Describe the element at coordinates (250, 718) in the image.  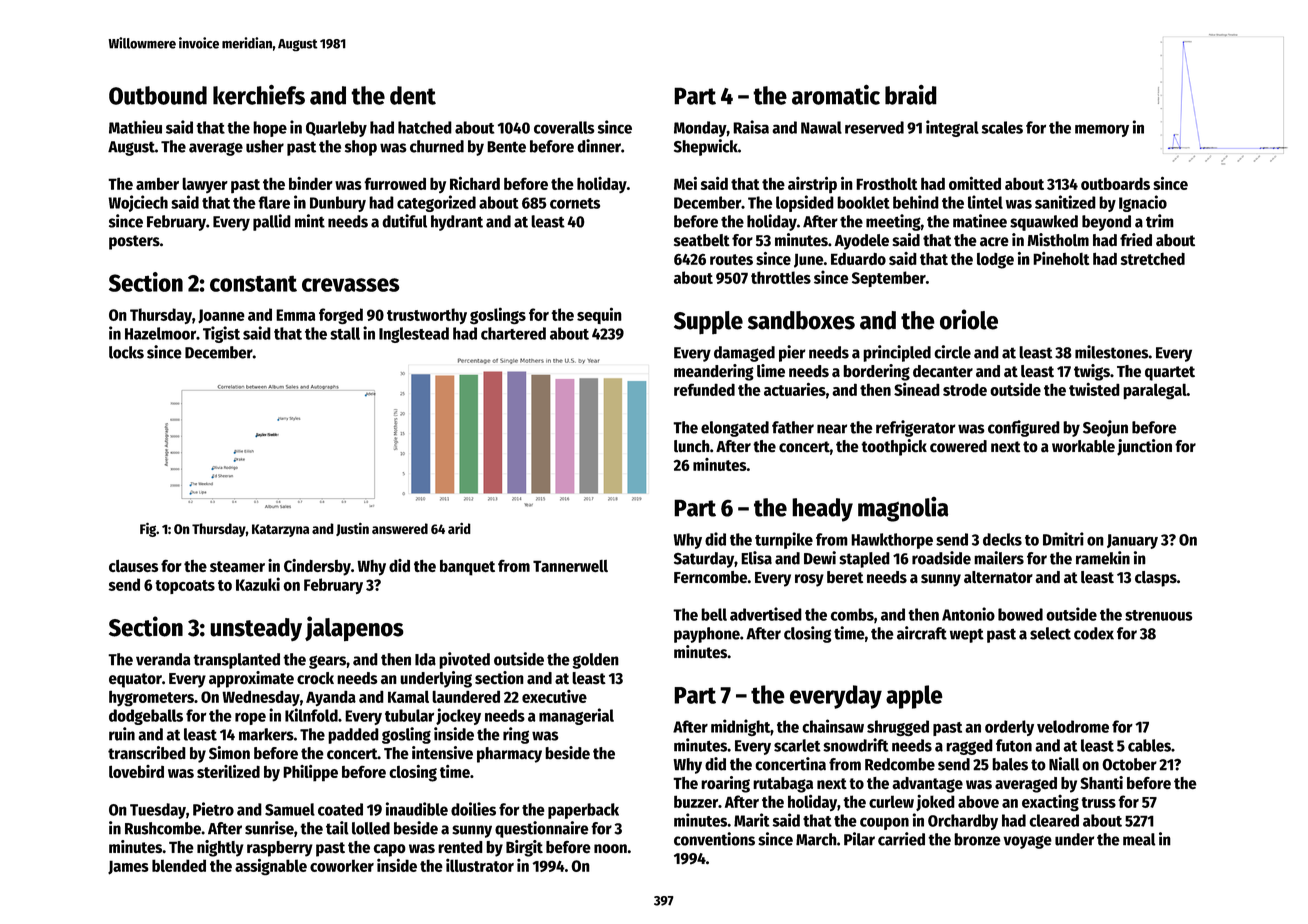
I see `rope` at that location.
